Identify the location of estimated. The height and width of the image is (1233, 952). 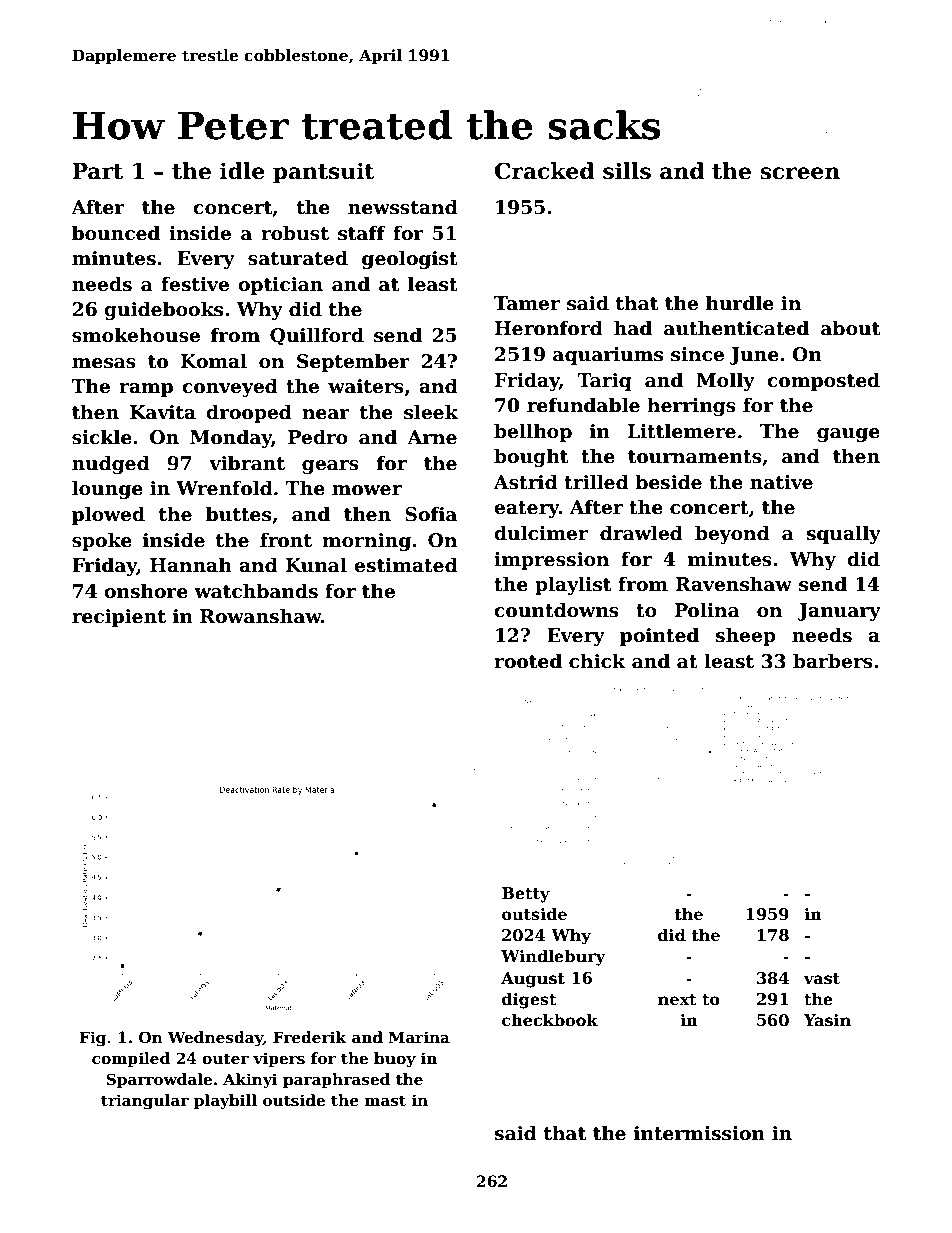
(406, 565).
